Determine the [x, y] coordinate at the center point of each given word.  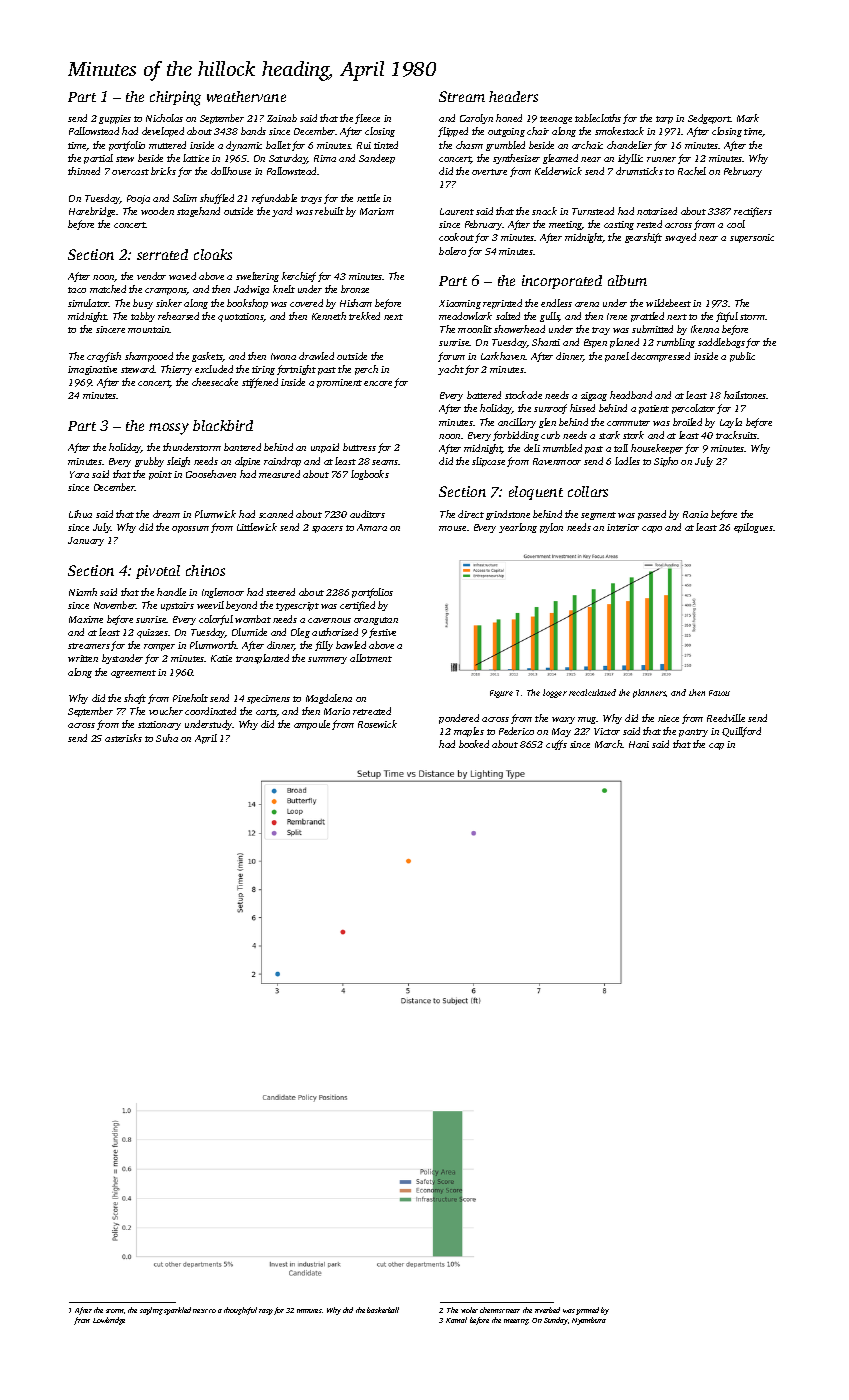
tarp [664, 120]
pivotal [158, 572]
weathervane [246, 96]
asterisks [123, 738]
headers [513, 96]
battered [484, 395]
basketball [383, 1310]
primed [587, 1311]
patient [654, 409]
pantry [693, 733]
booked [474, 744]
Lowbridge [109, 1321]
